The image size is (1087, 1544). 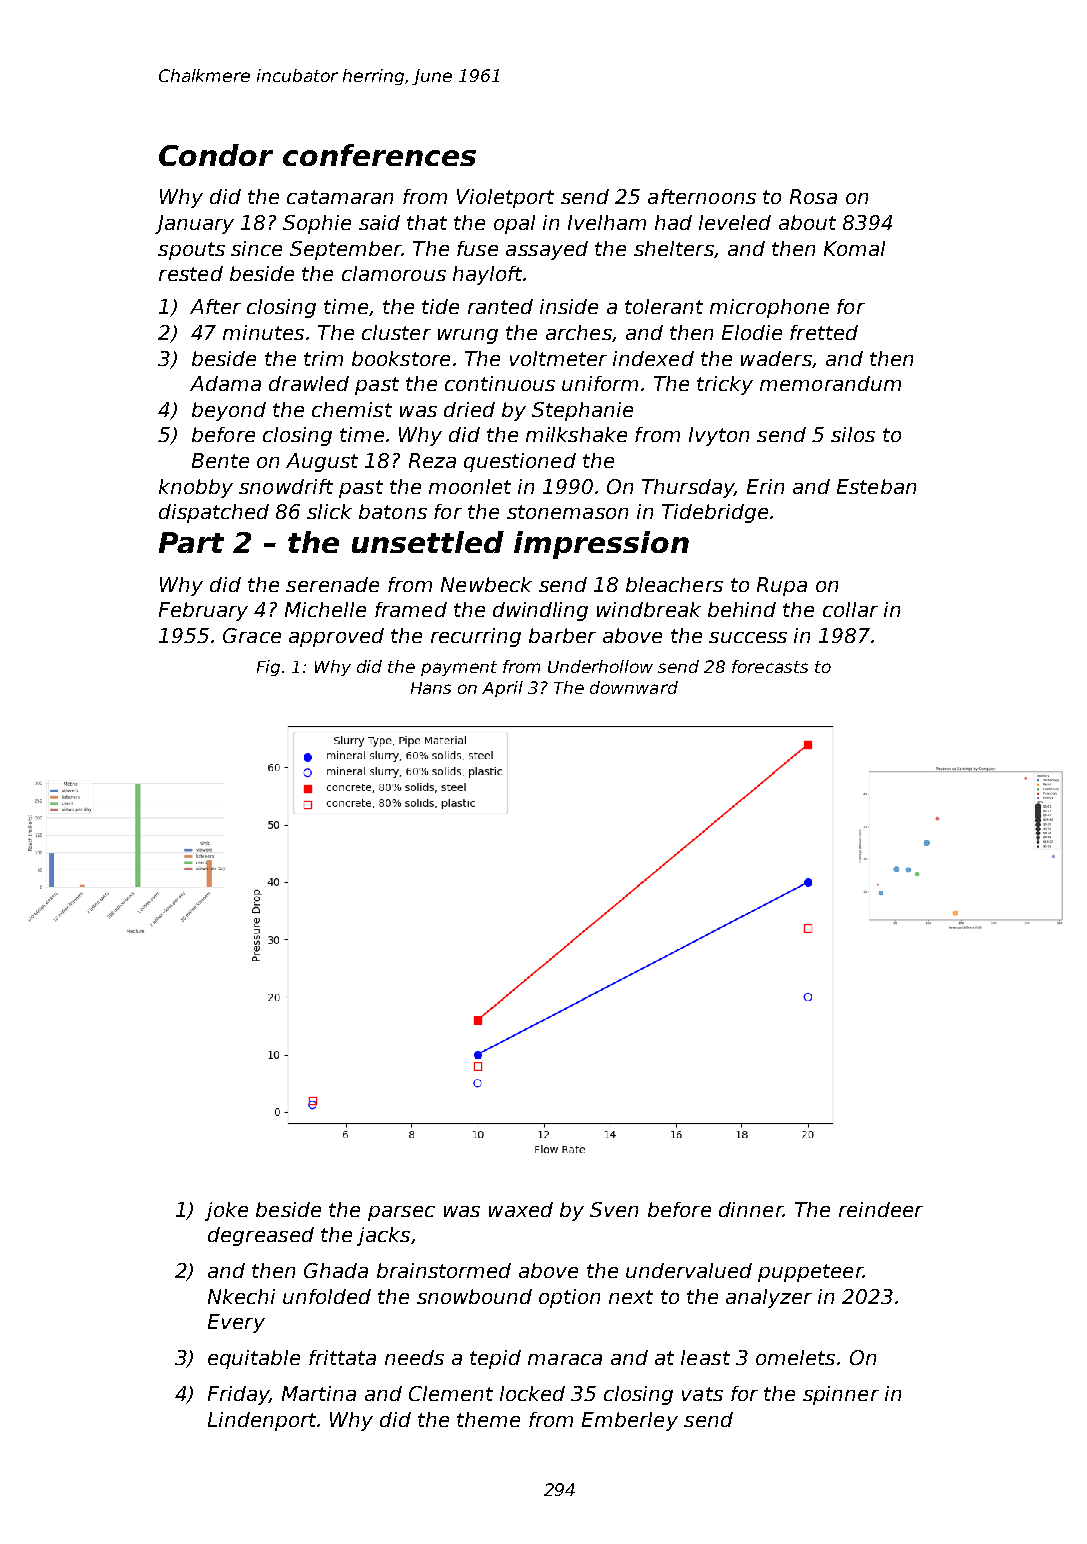 What do you see at coordinates (191, 273) in the screenshot?
I see `rested` at bounding box center [191, 273].
